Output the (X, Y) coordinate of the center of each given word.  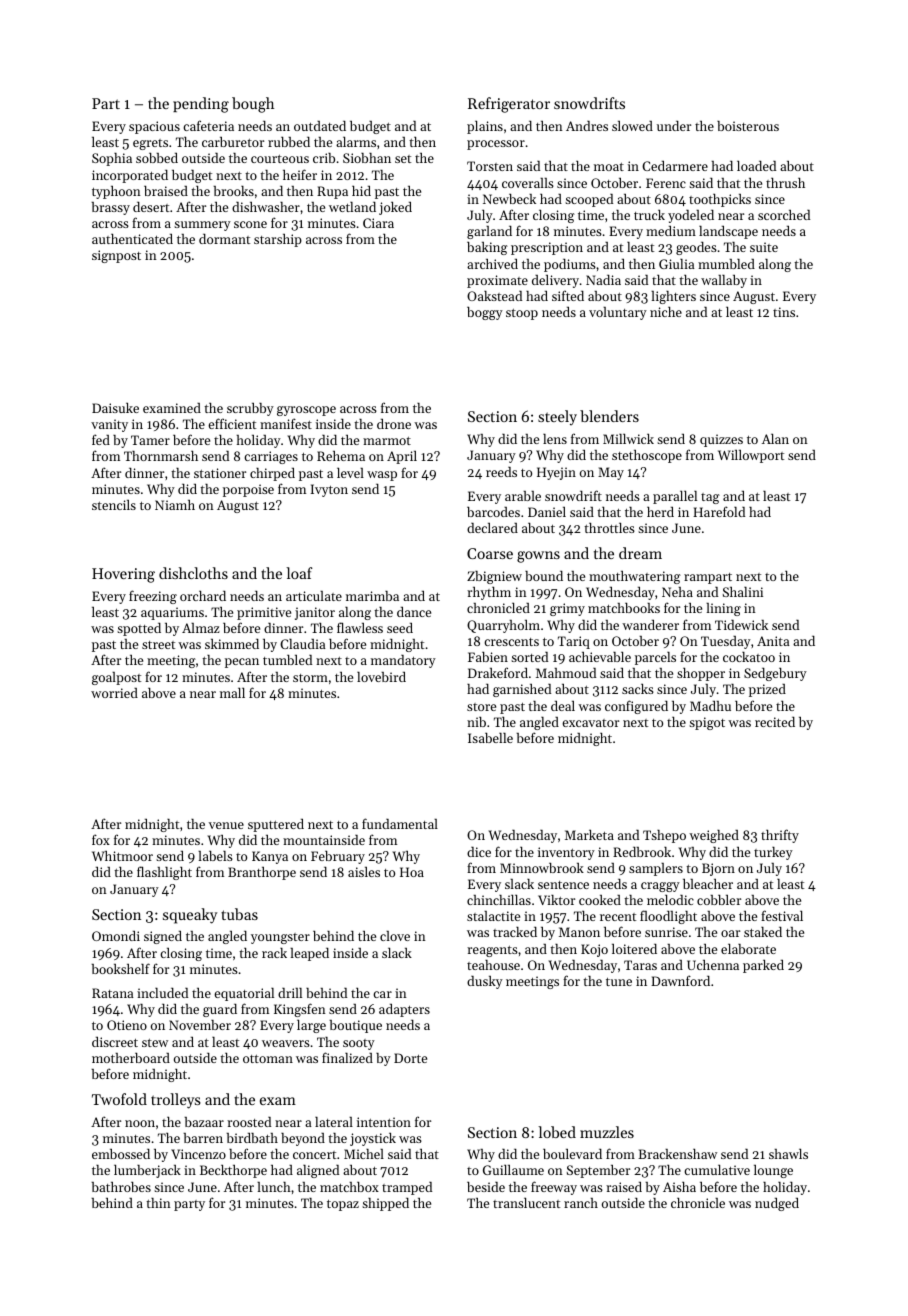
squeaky (190, 916)
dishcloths (193, 573)
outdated (320, 126)
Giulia (677, 263)
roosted (249, 1122)
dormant (224, 239)
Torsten (490, 166)
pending (201, 105)
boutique (355, 1026)
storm (310, 678)
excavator (590, 723)
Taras (640, 965)
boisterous (748, 126)
